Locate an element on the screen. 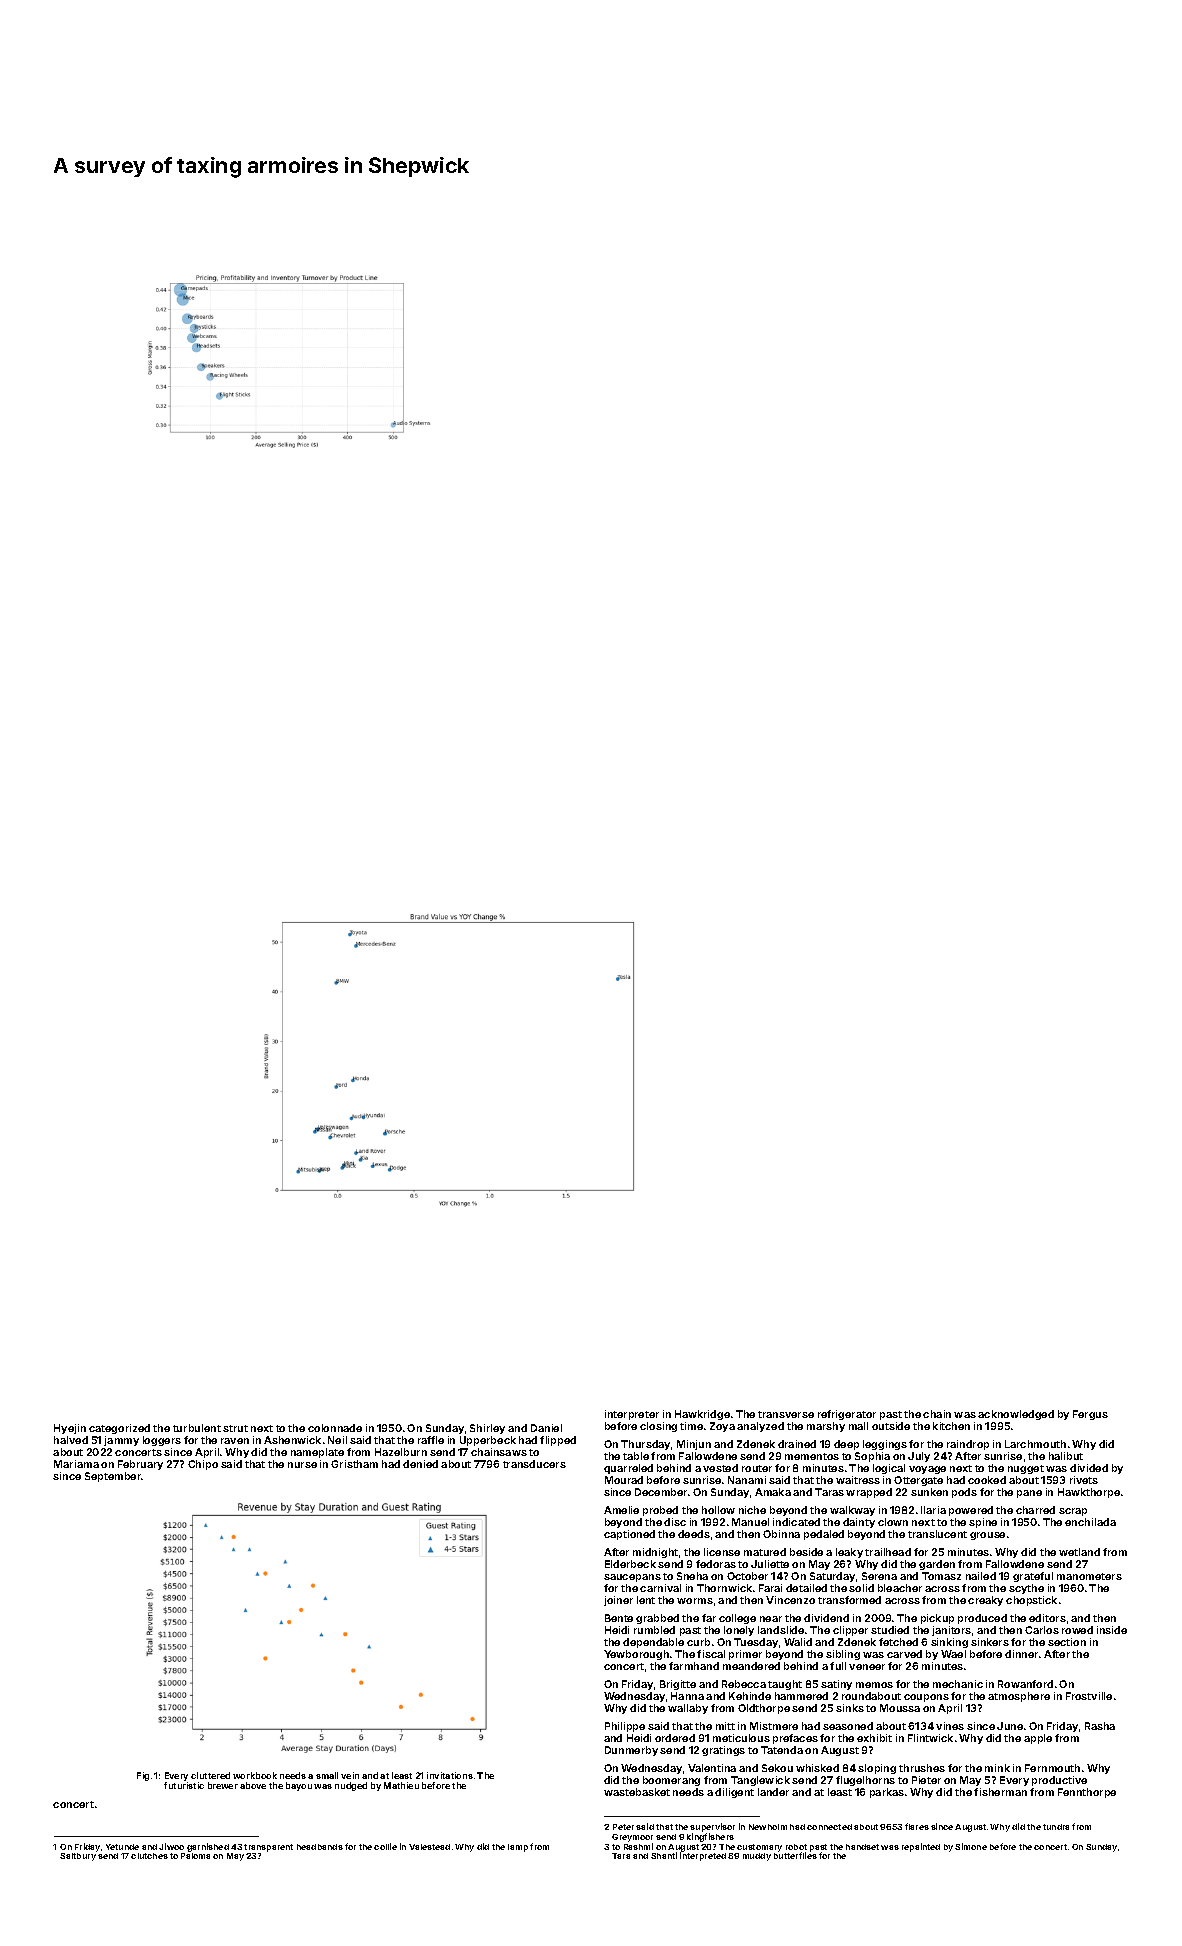 This screenshot has height=1946, width=1182. joiner is located at coordinates (618, 1601).
